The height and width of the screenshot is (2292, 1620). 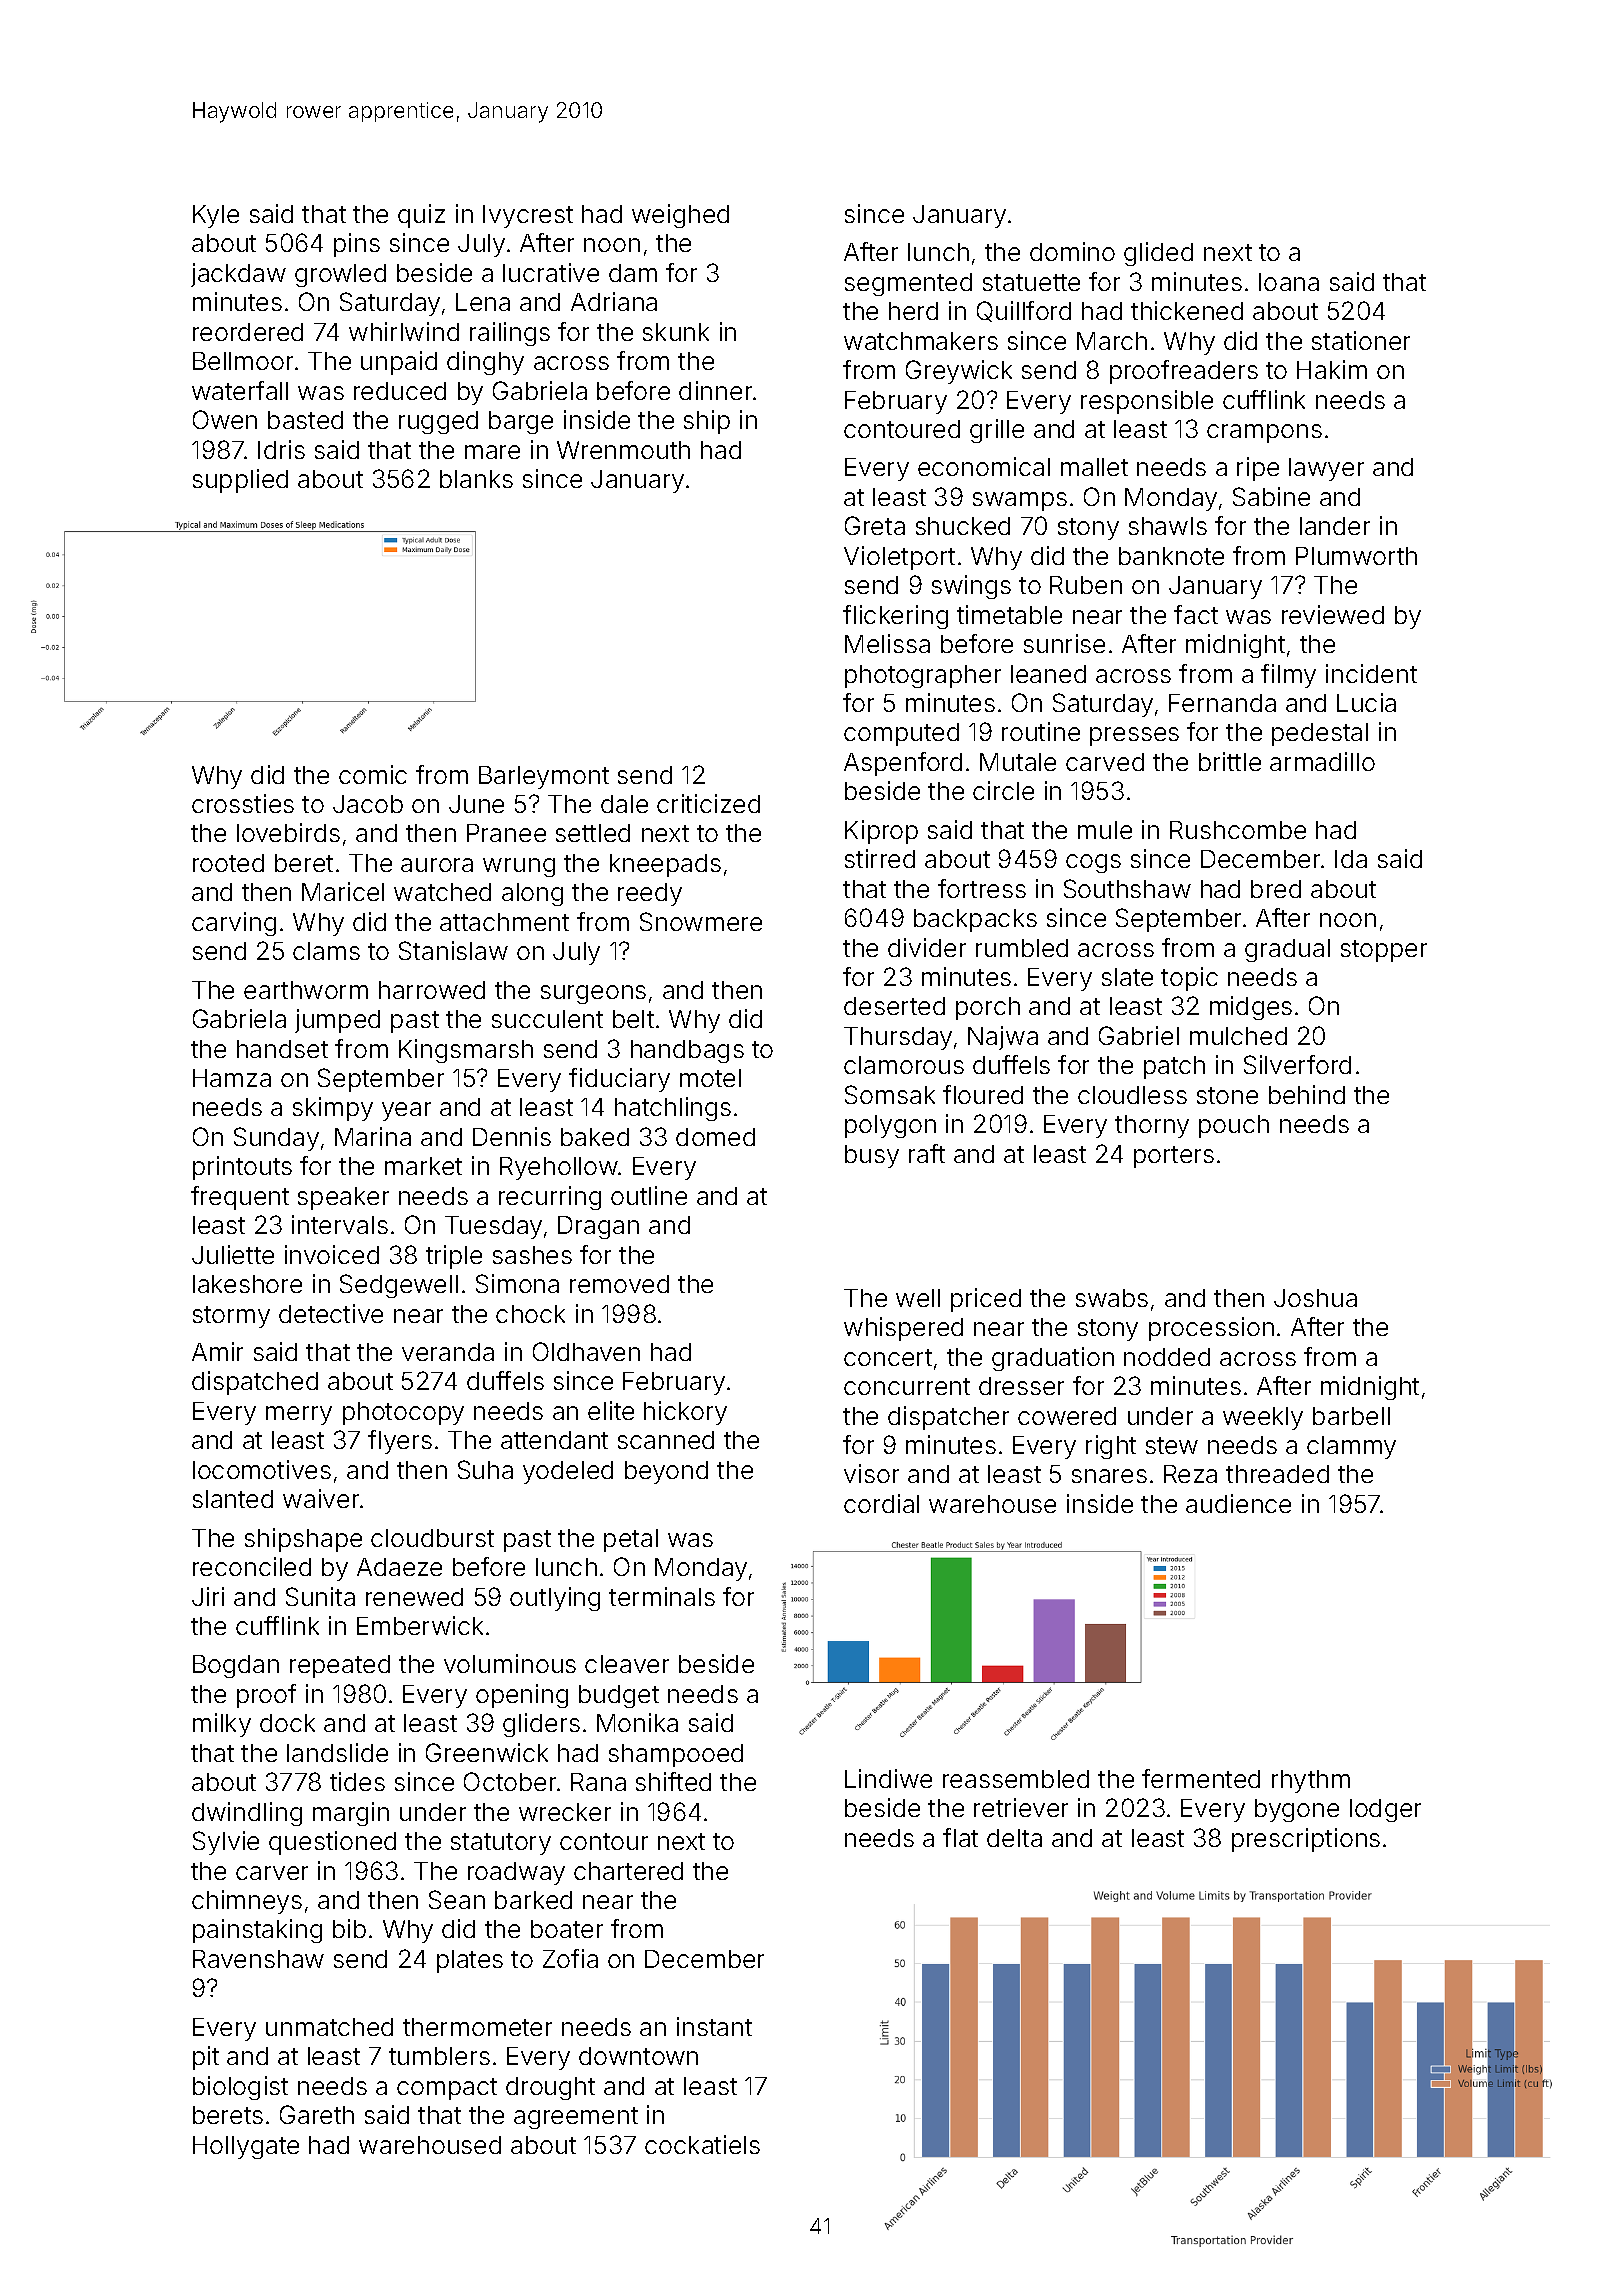 What do you see at coordinates (880, 858) in the screenshot?
I see `stirred` at bounding box center [880, 858].
